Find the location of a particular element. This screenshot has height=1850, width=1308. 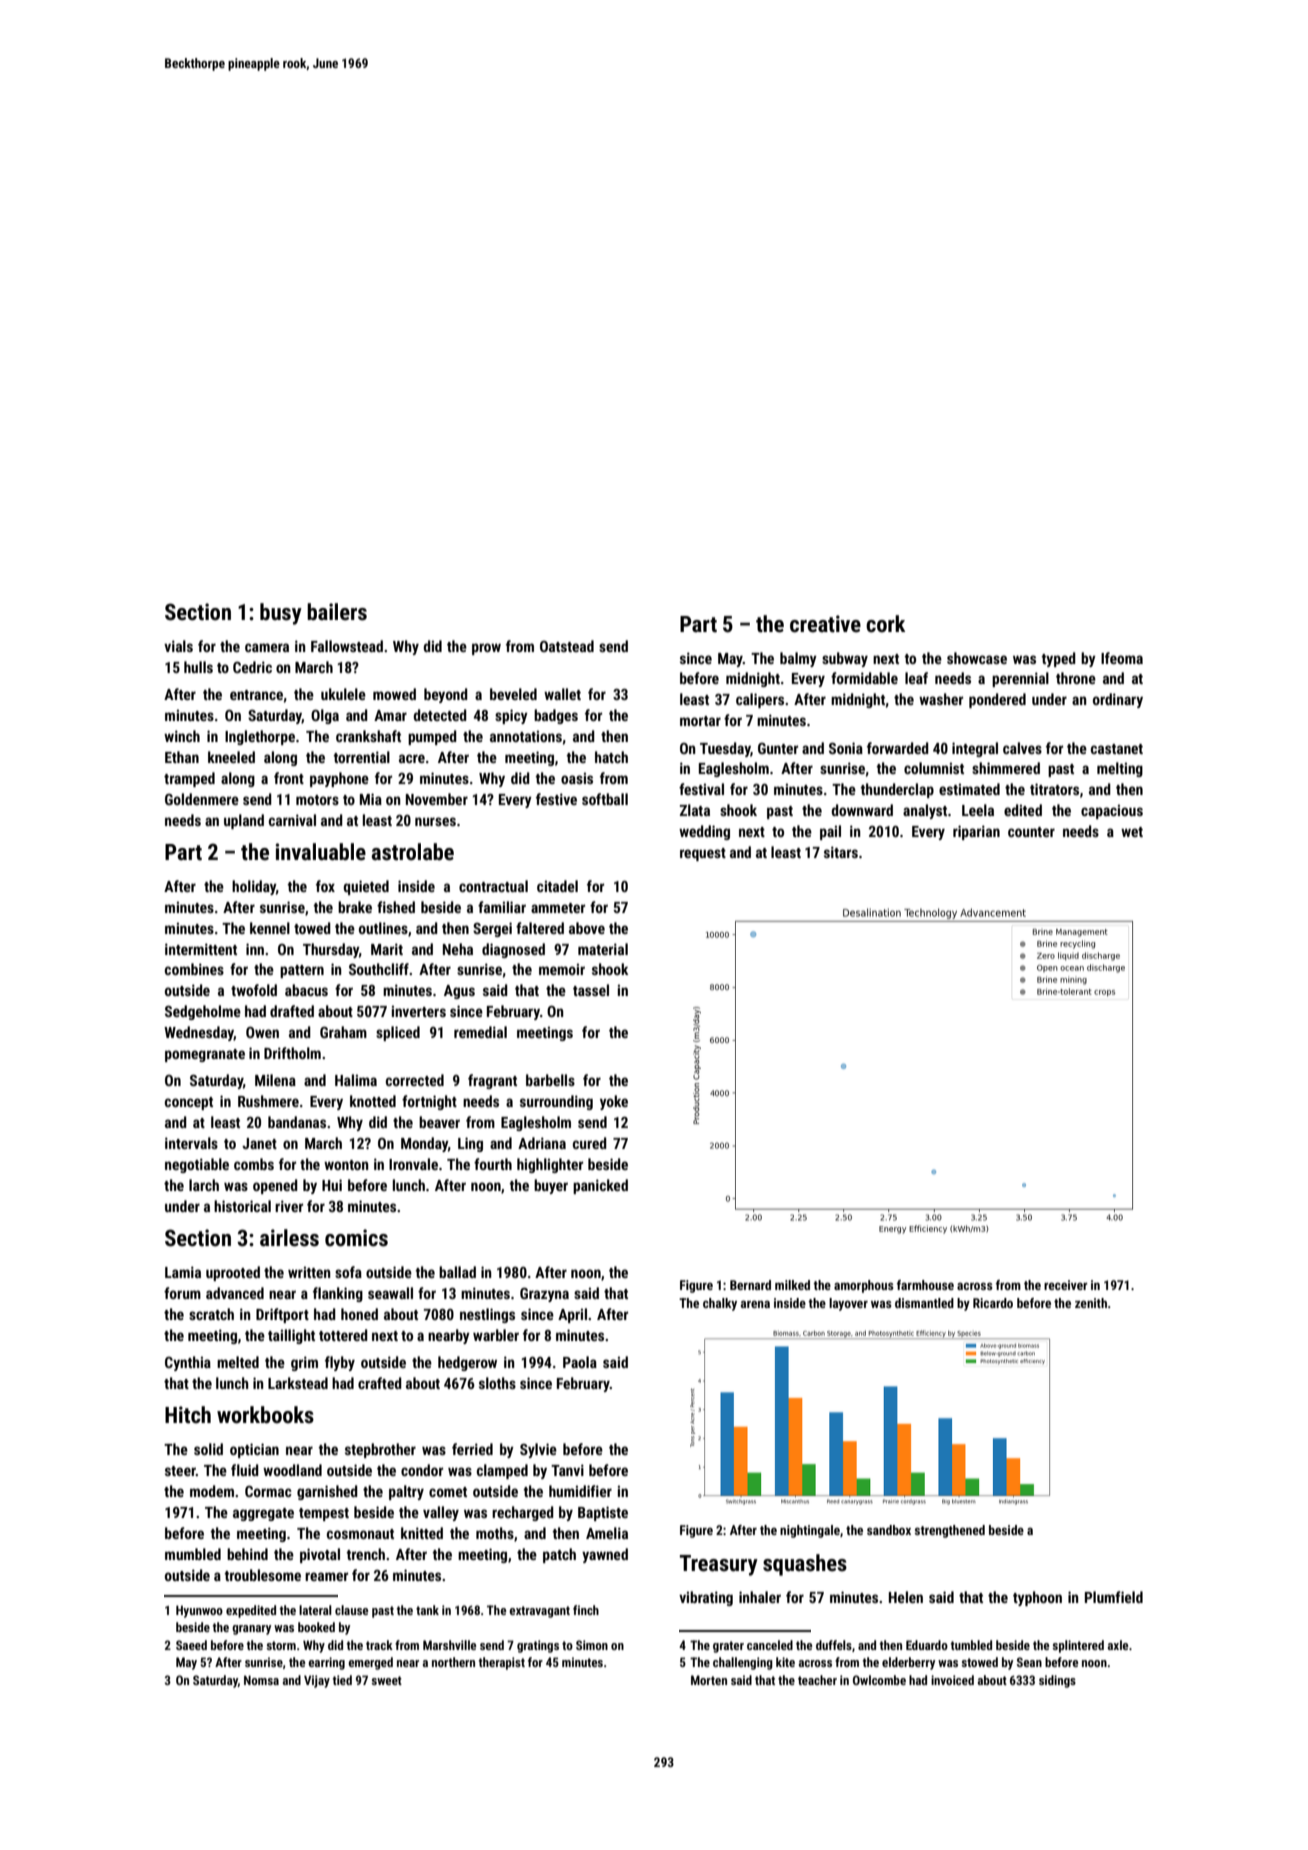

castanet is located at coordinates (1117, 749).
